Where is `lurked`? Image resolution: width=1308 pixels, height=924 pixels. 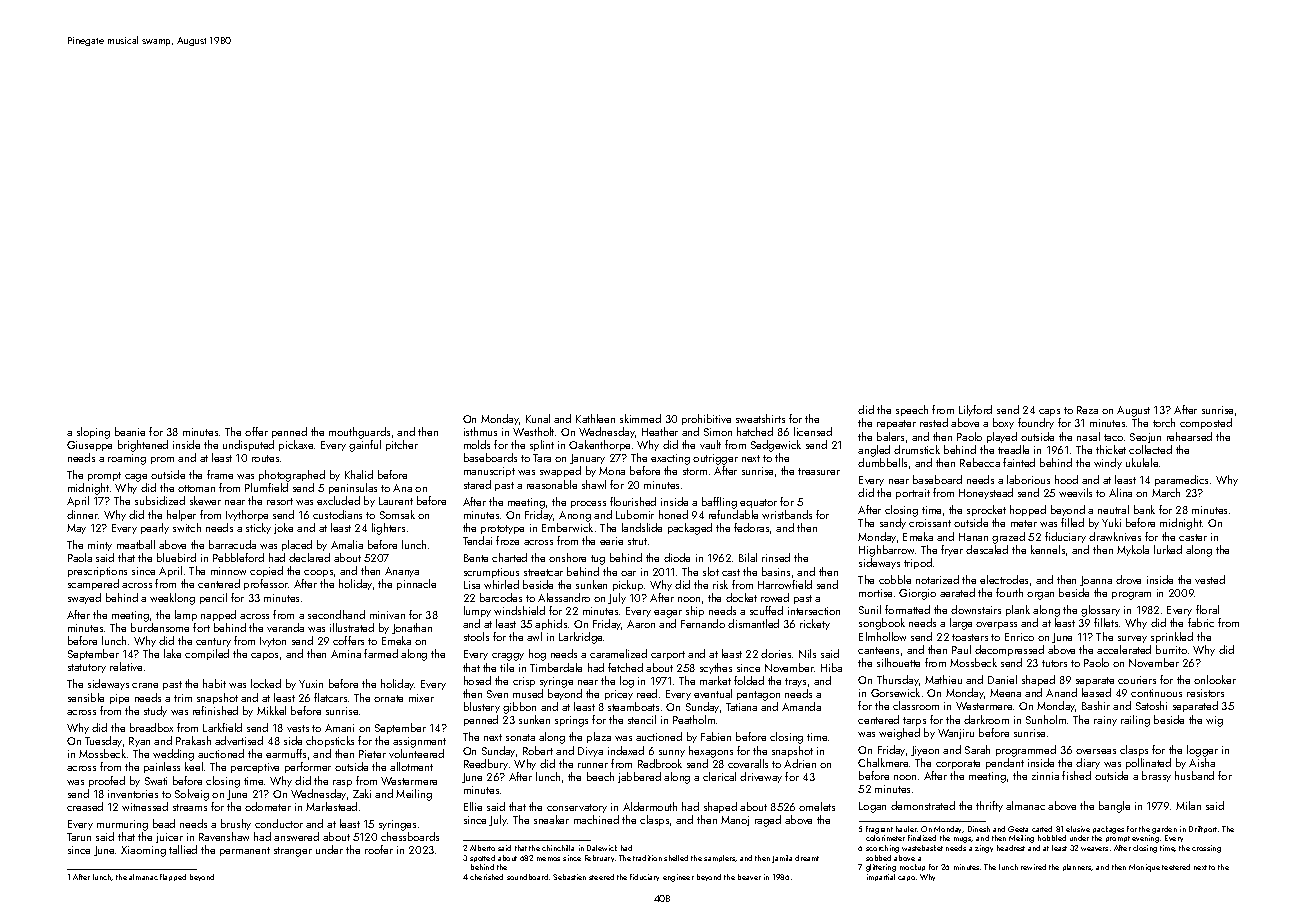 lurked is located at coordinates (1168, 549).
